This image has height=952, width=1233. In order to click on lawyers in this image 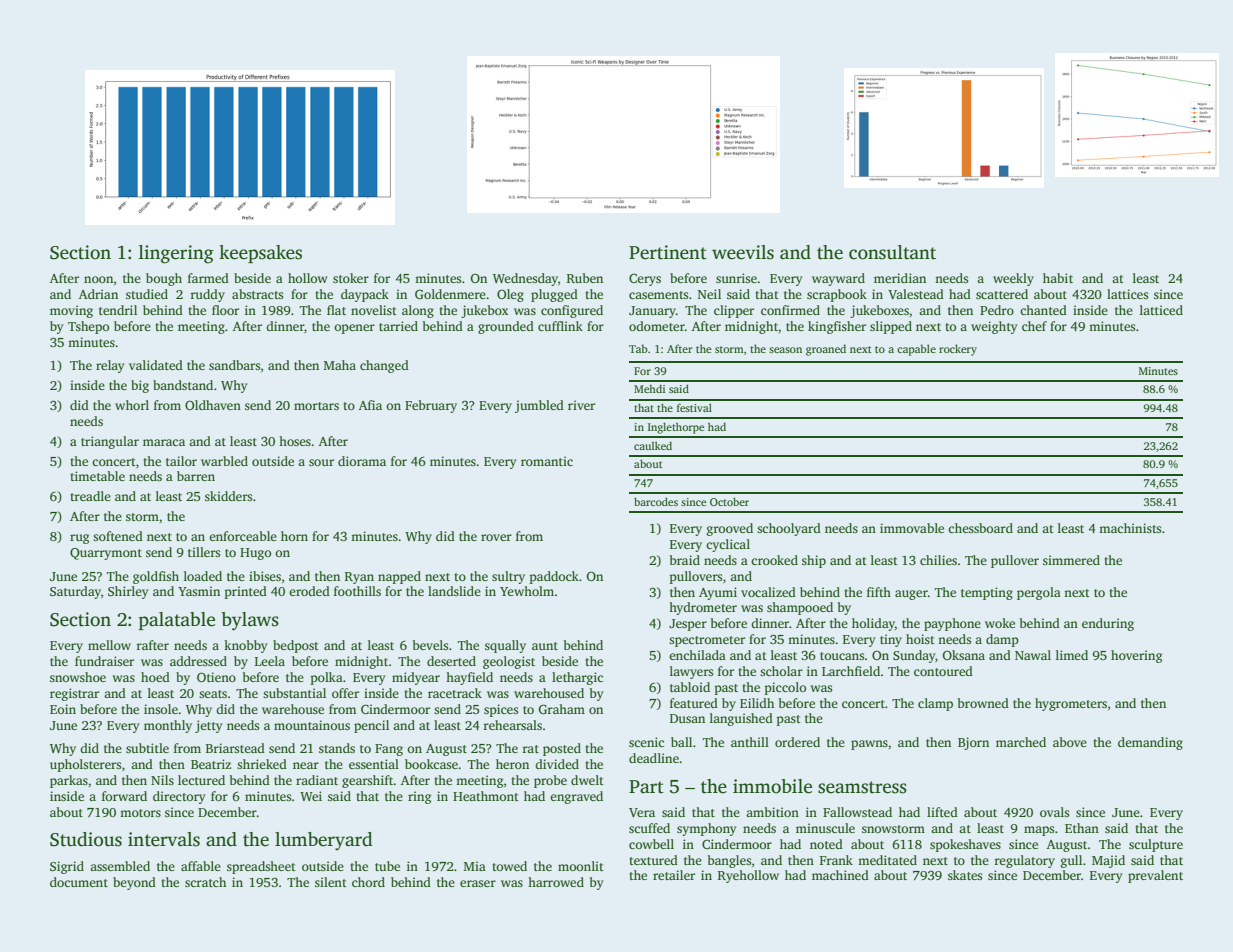, I will do `click(691, 672)`.
